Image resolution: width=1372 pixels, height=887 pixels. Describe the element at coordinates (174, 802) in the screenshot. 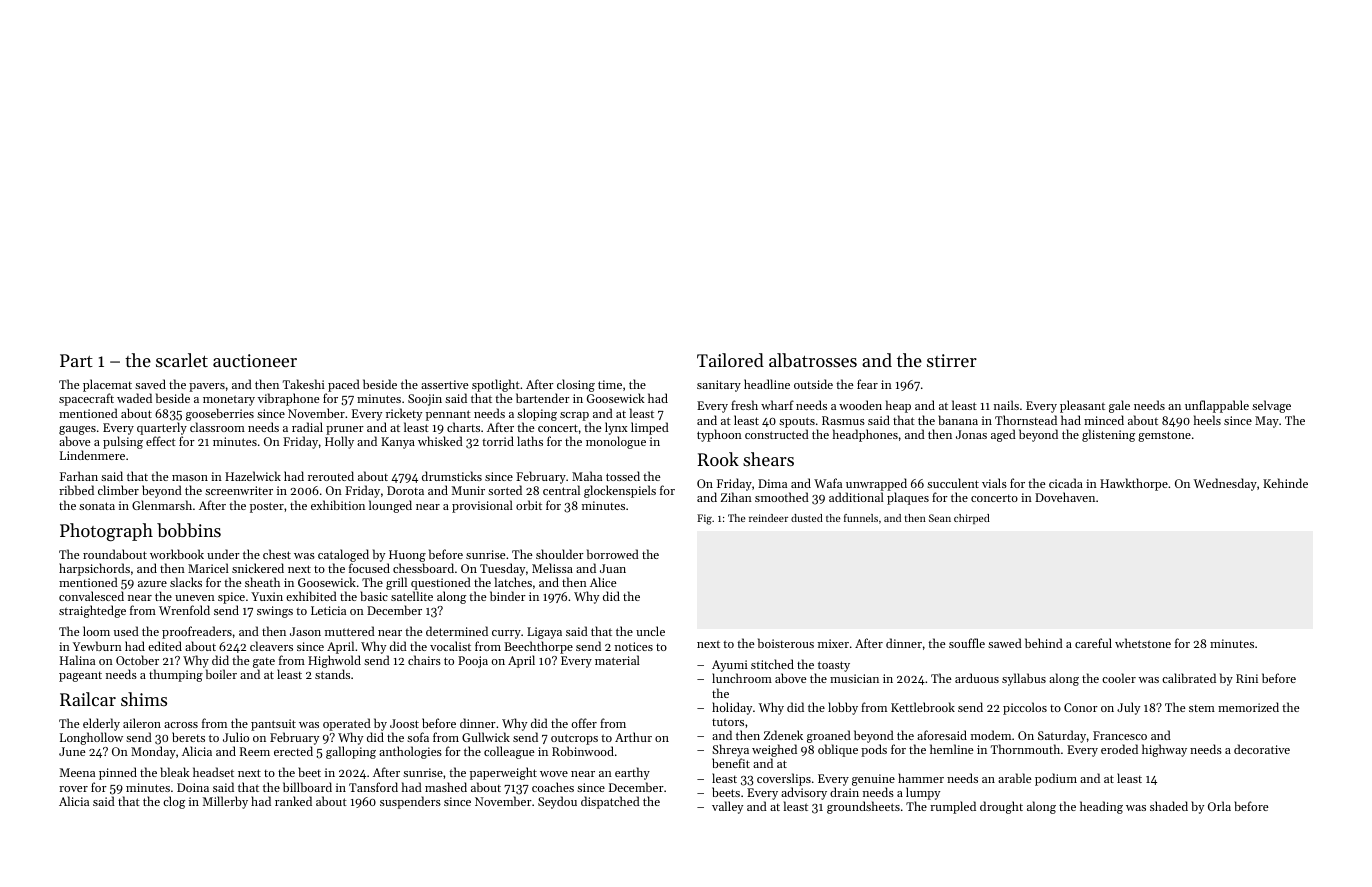

I see `clog` at that location.
